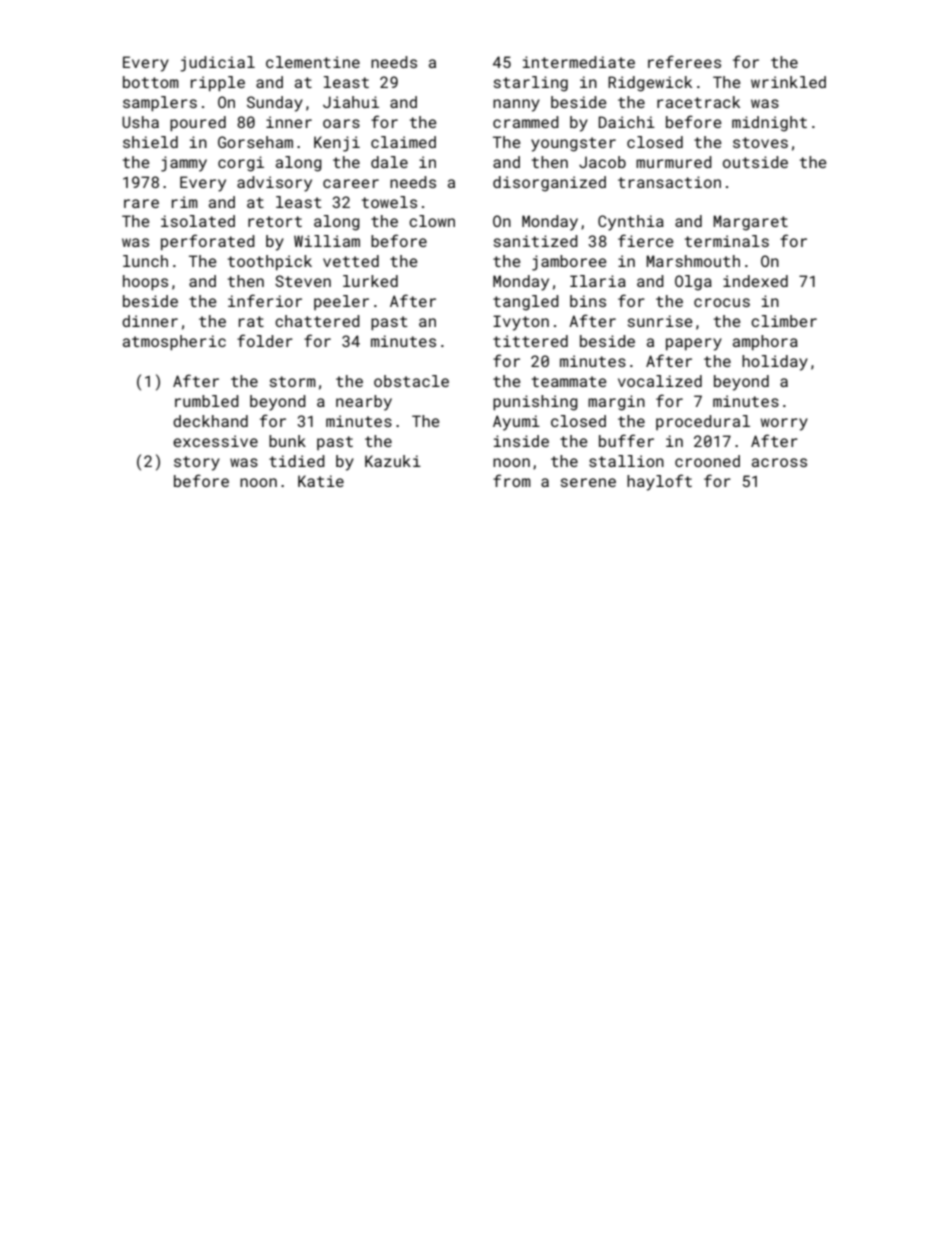 This screenshot has height=1233, width=952. Describe the element at coordinates (287, 441) in the screenshot. I see `bunk` at that location.
